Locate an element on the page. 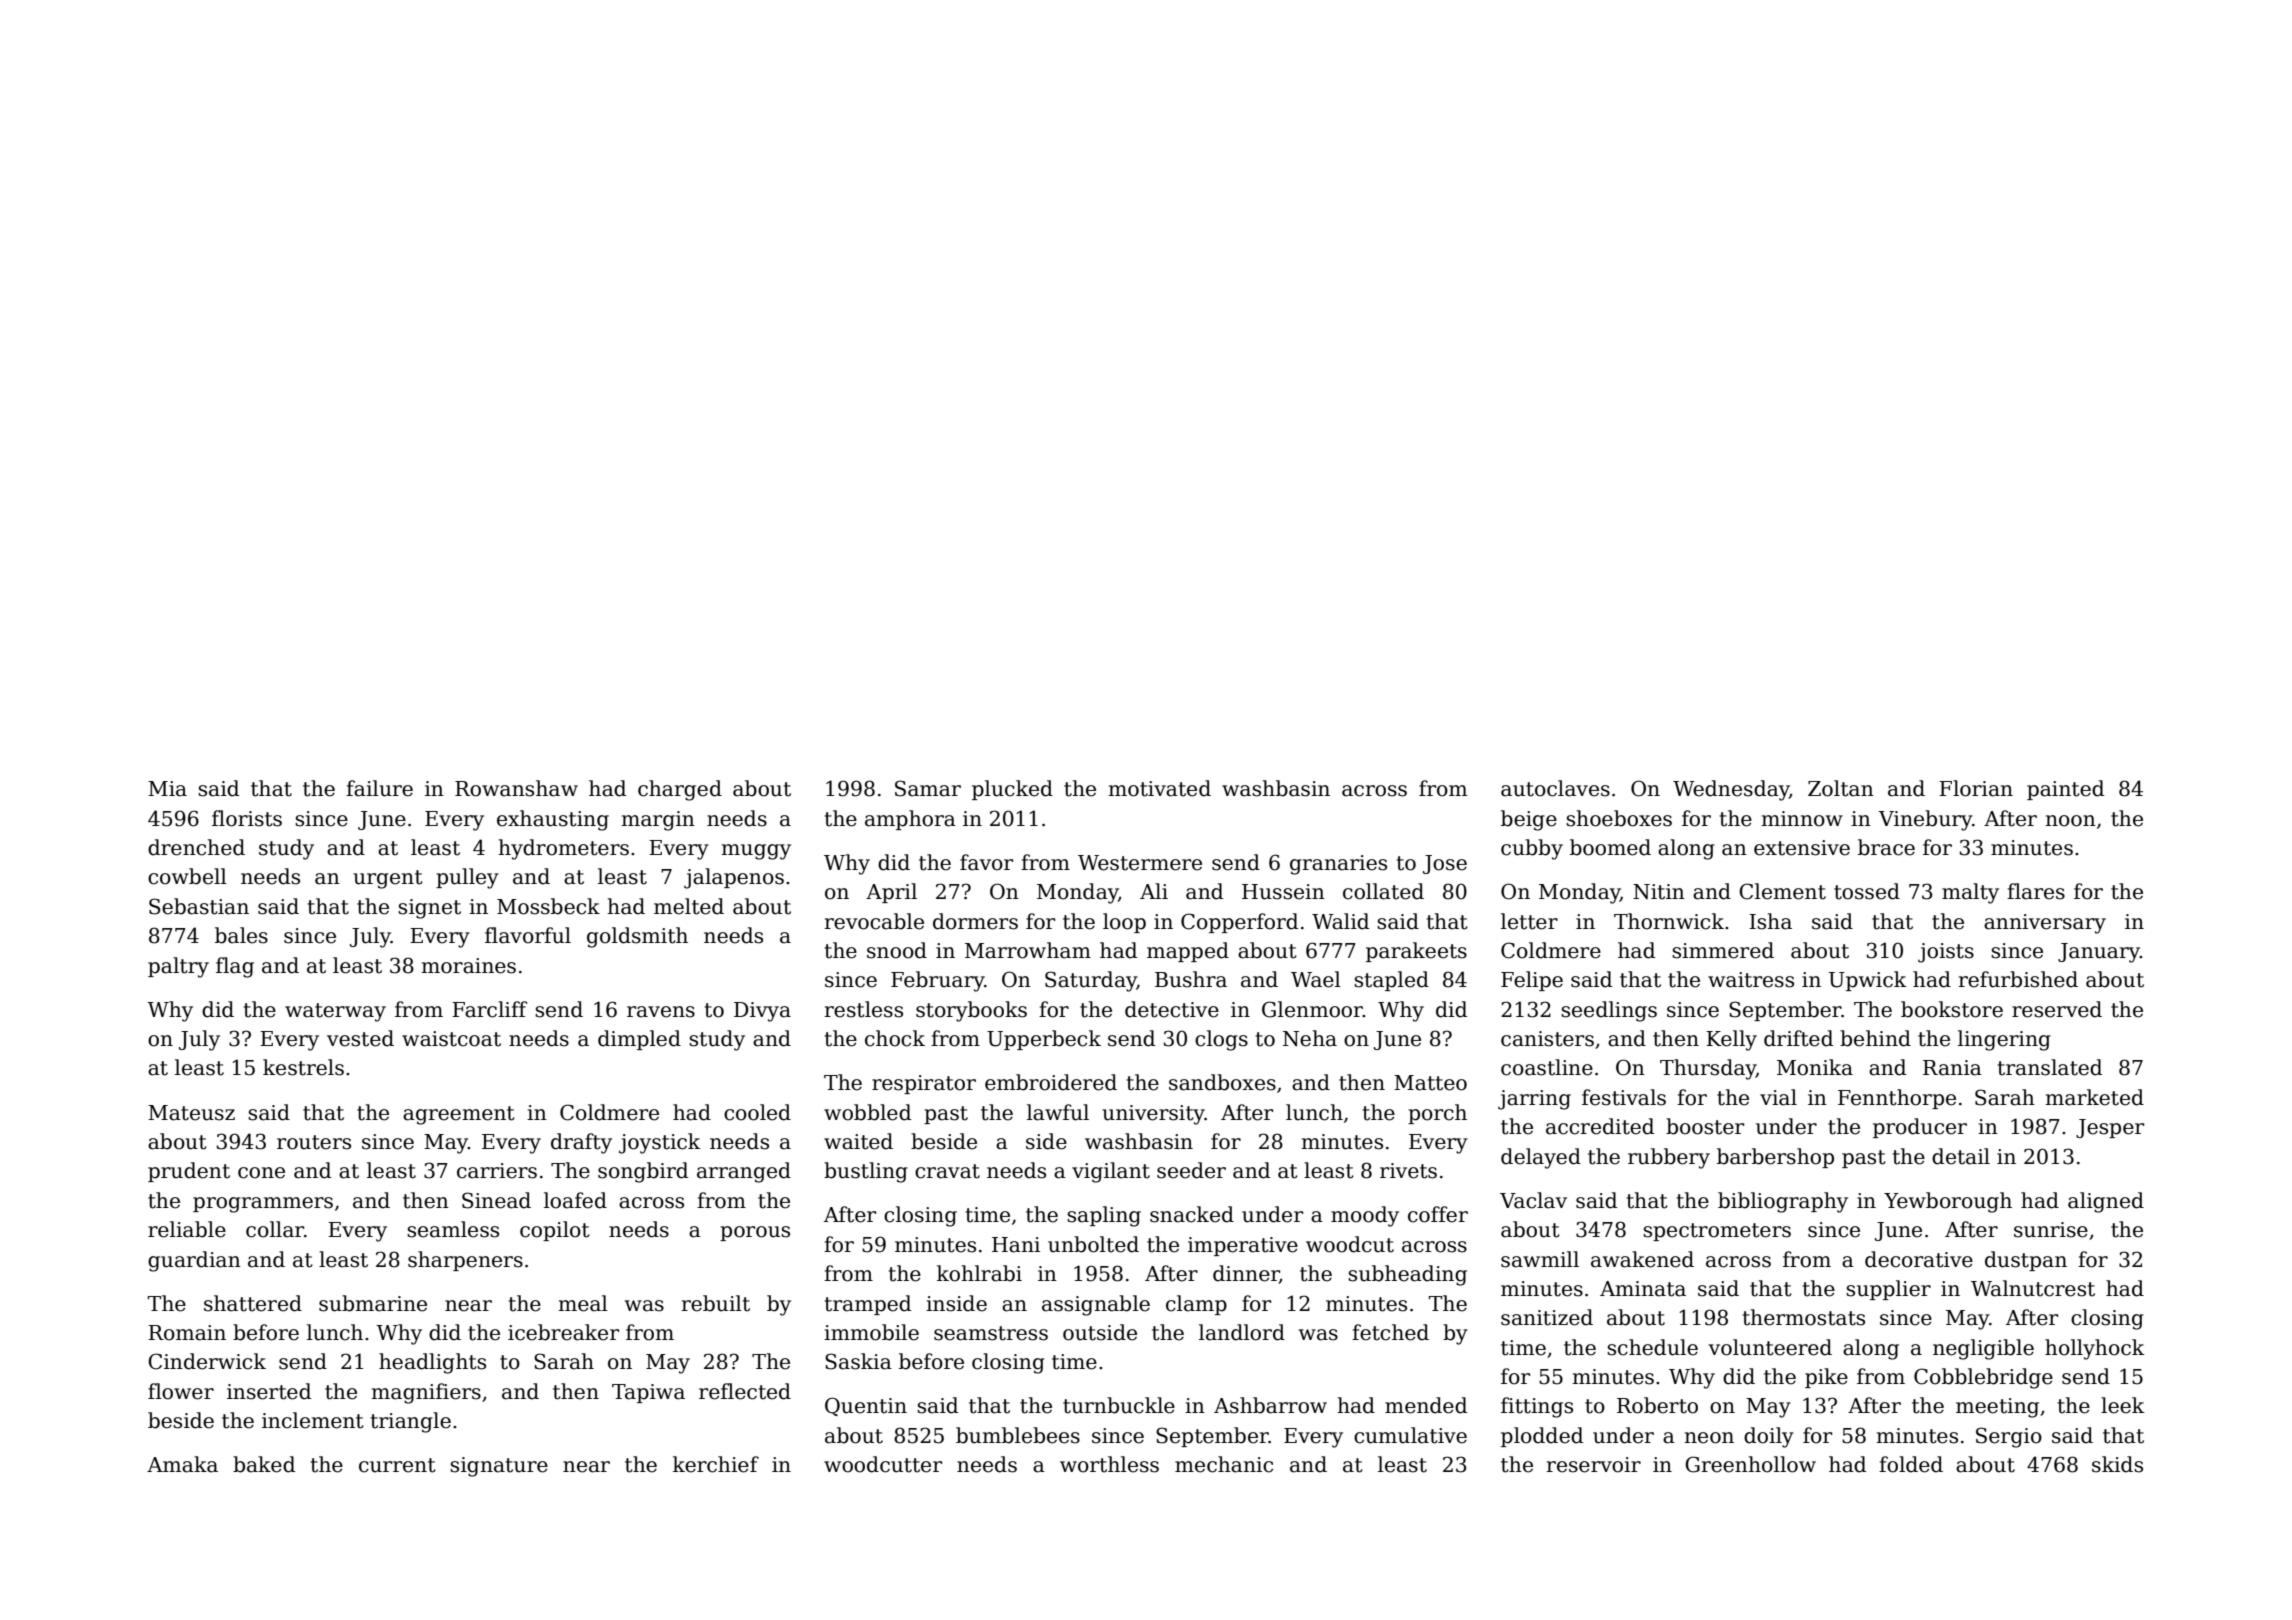 This document has height=1620, width=2292. Sebastian is located at coordinates (199, 906).
